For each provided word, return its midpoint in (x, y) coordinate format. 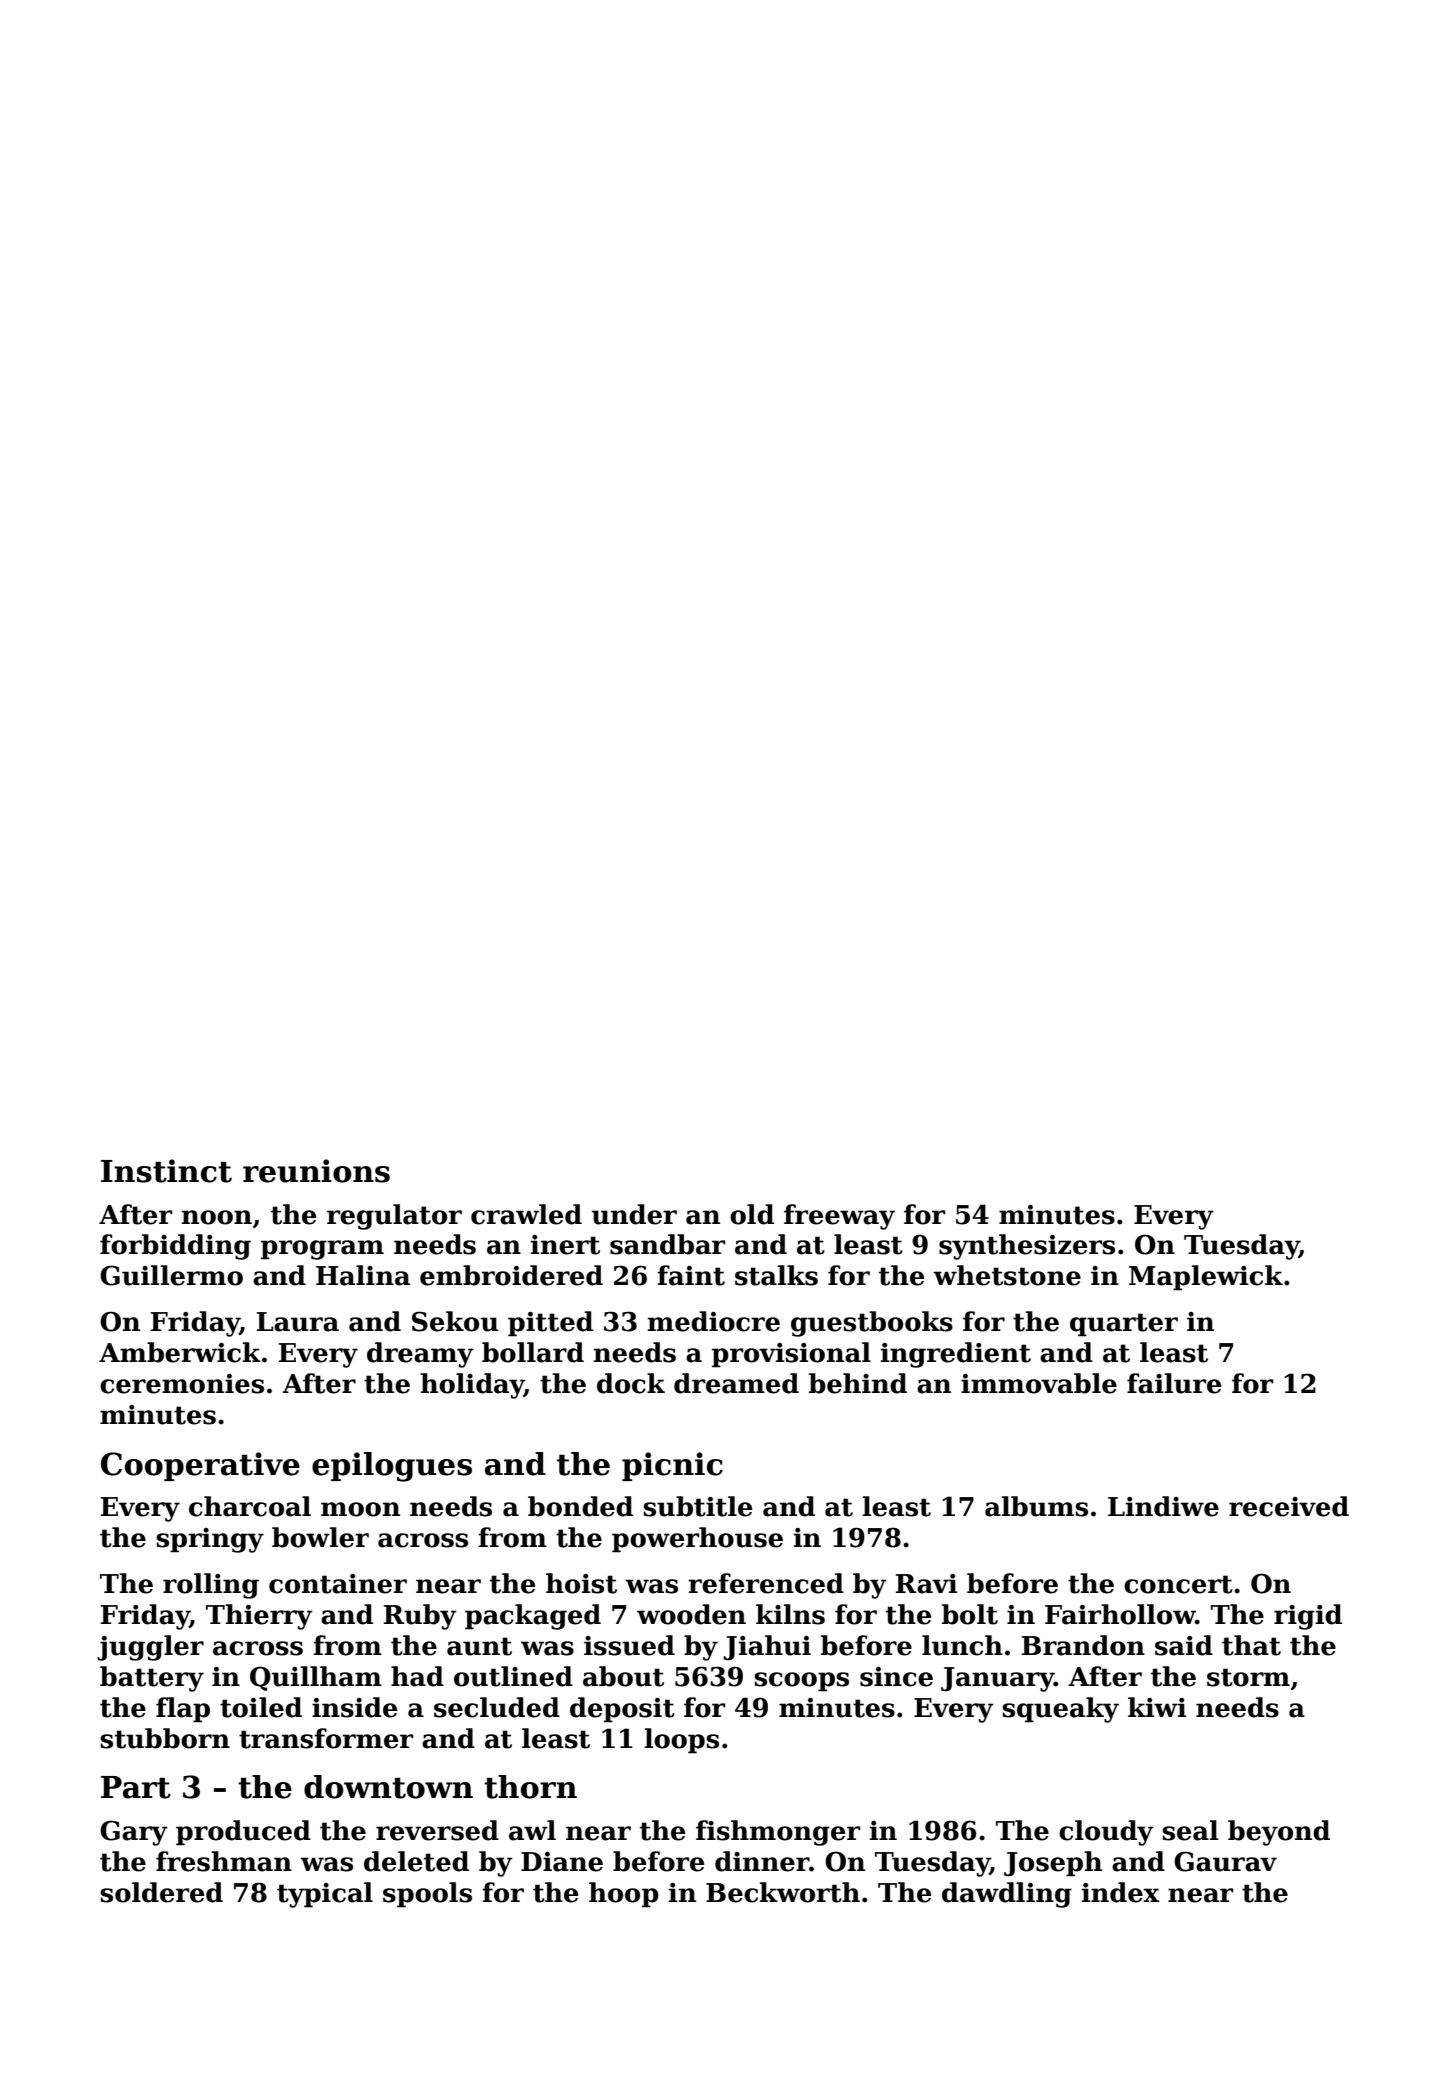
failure (1174, 1383)
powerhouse (697, 1540)
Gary (134, 1833)
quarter (1124, 1325)
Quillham (316, 1678)
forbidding (175, 1247)
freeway (839, 1217)
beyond (1279, 1833)
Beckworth (783, 1892)
